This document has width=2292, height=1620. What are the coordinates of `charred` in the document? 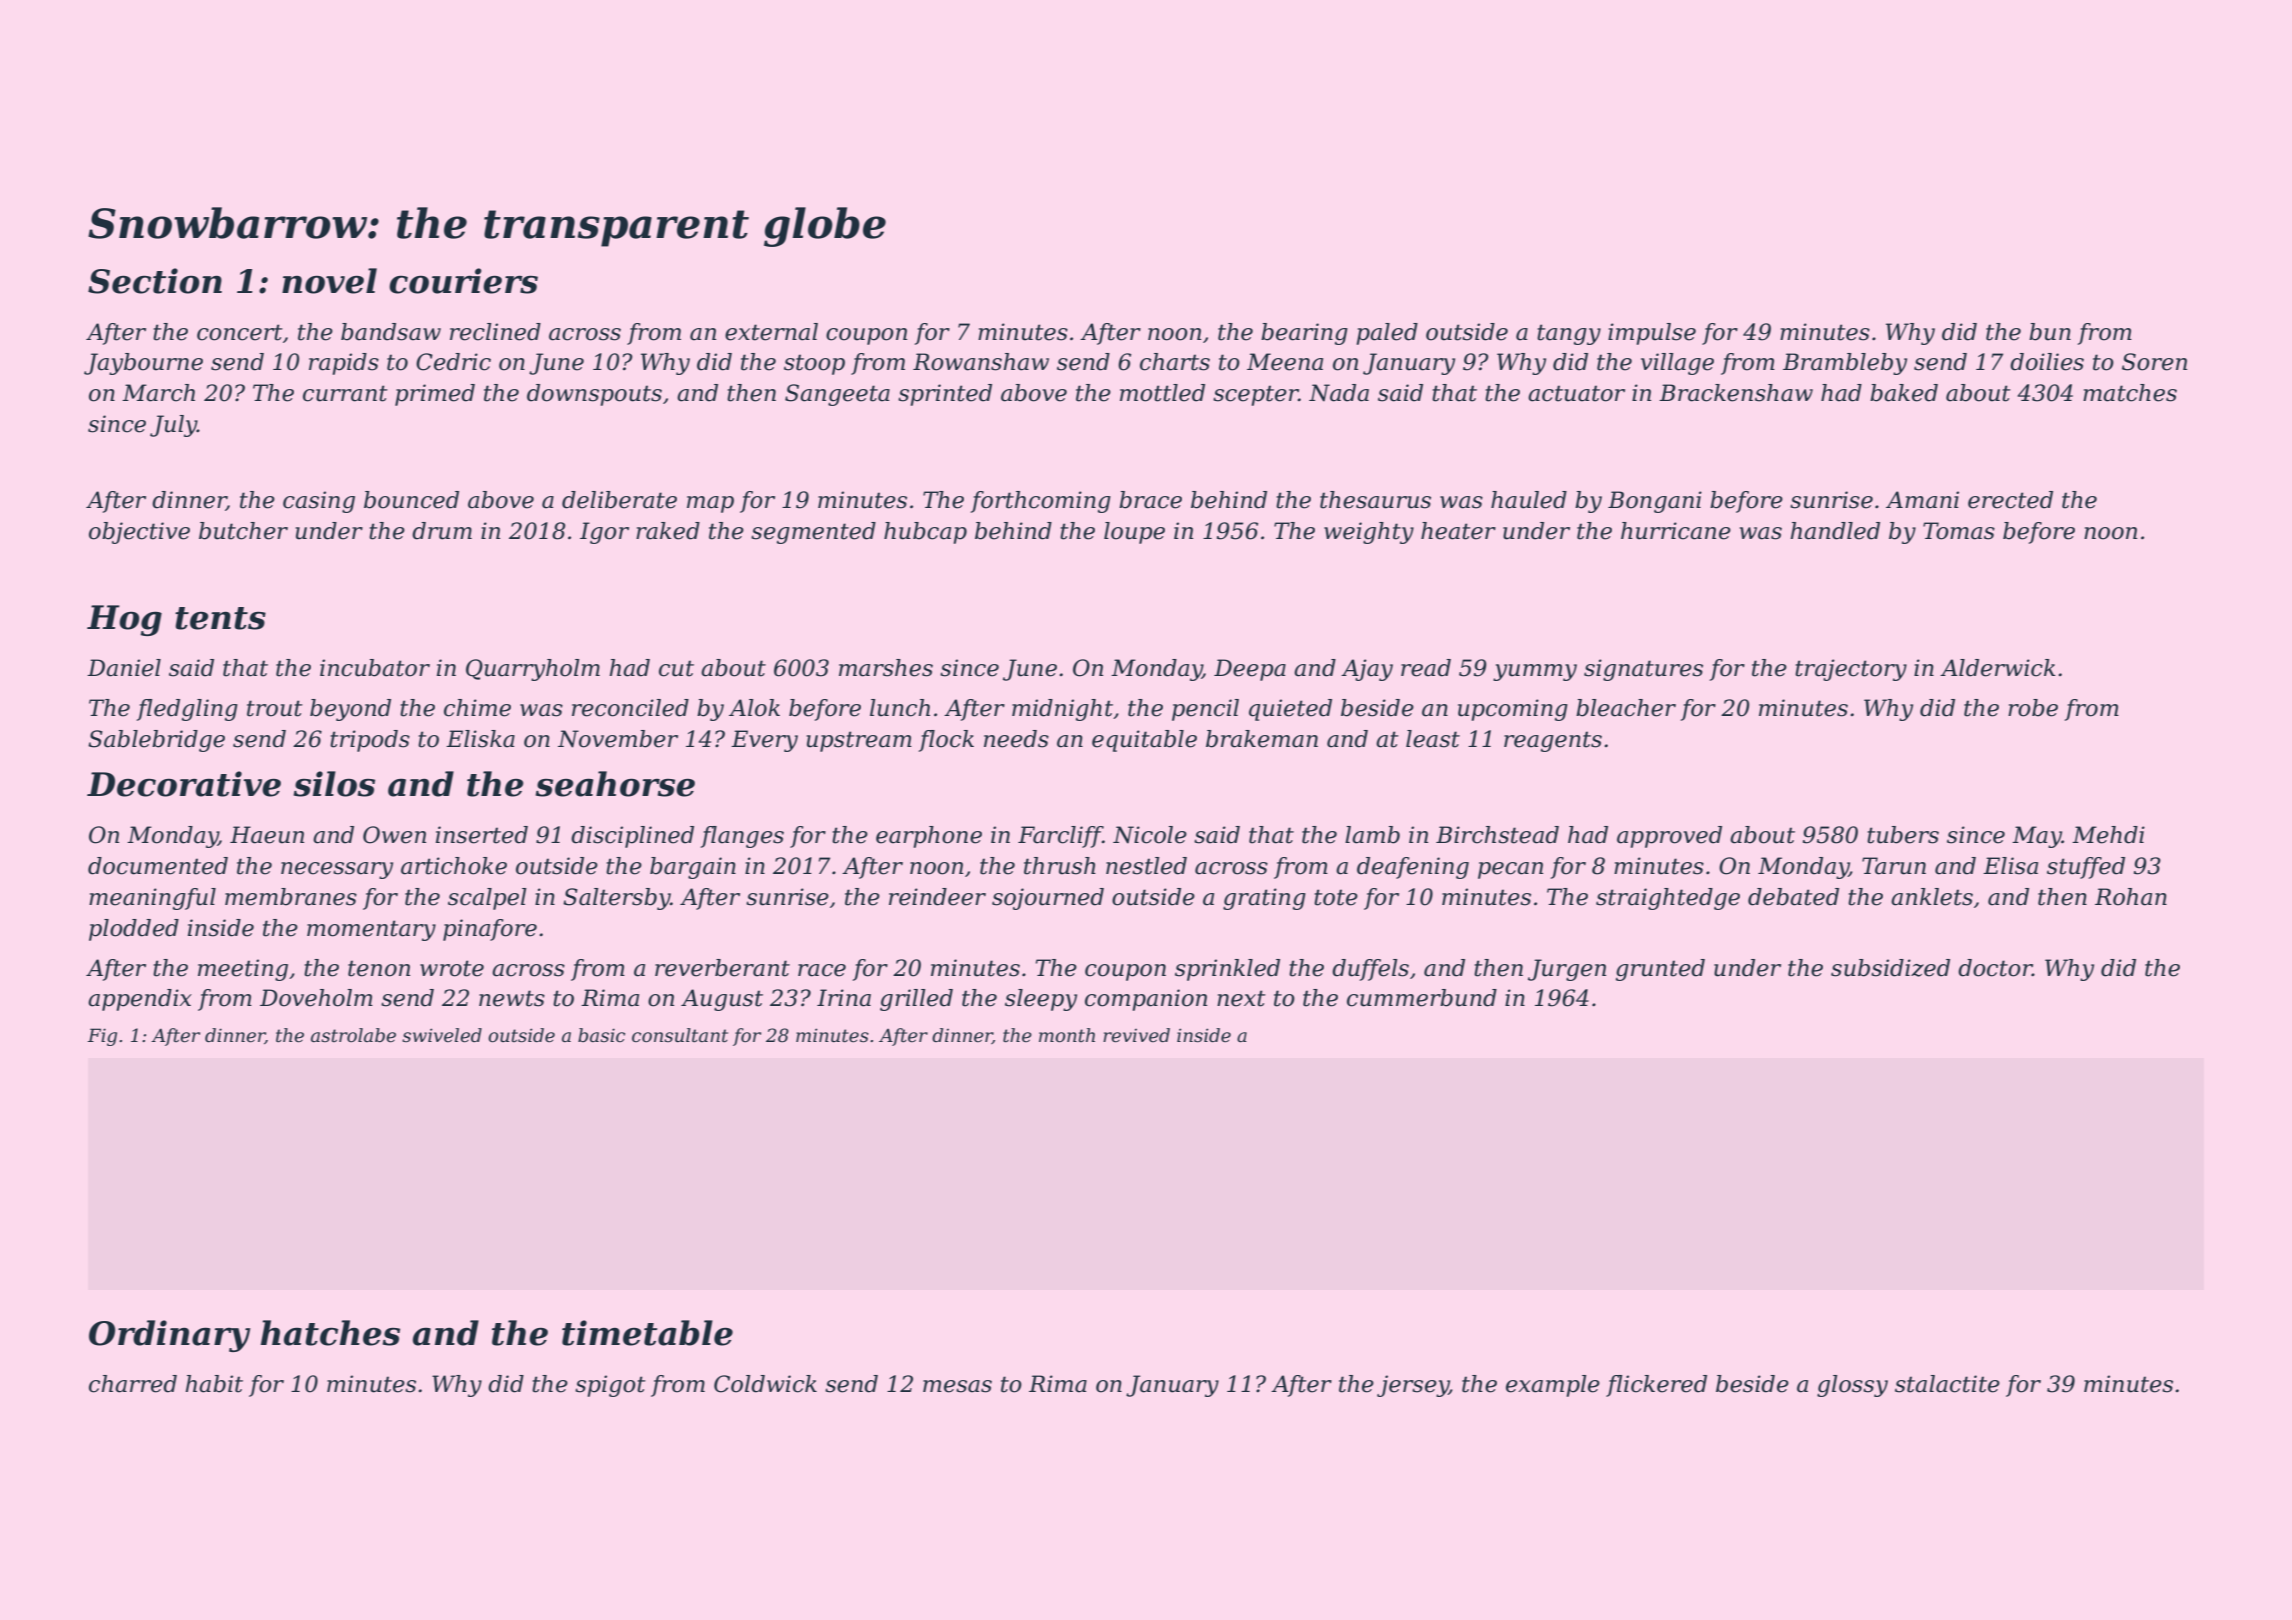 It's located at (133, 1384).
